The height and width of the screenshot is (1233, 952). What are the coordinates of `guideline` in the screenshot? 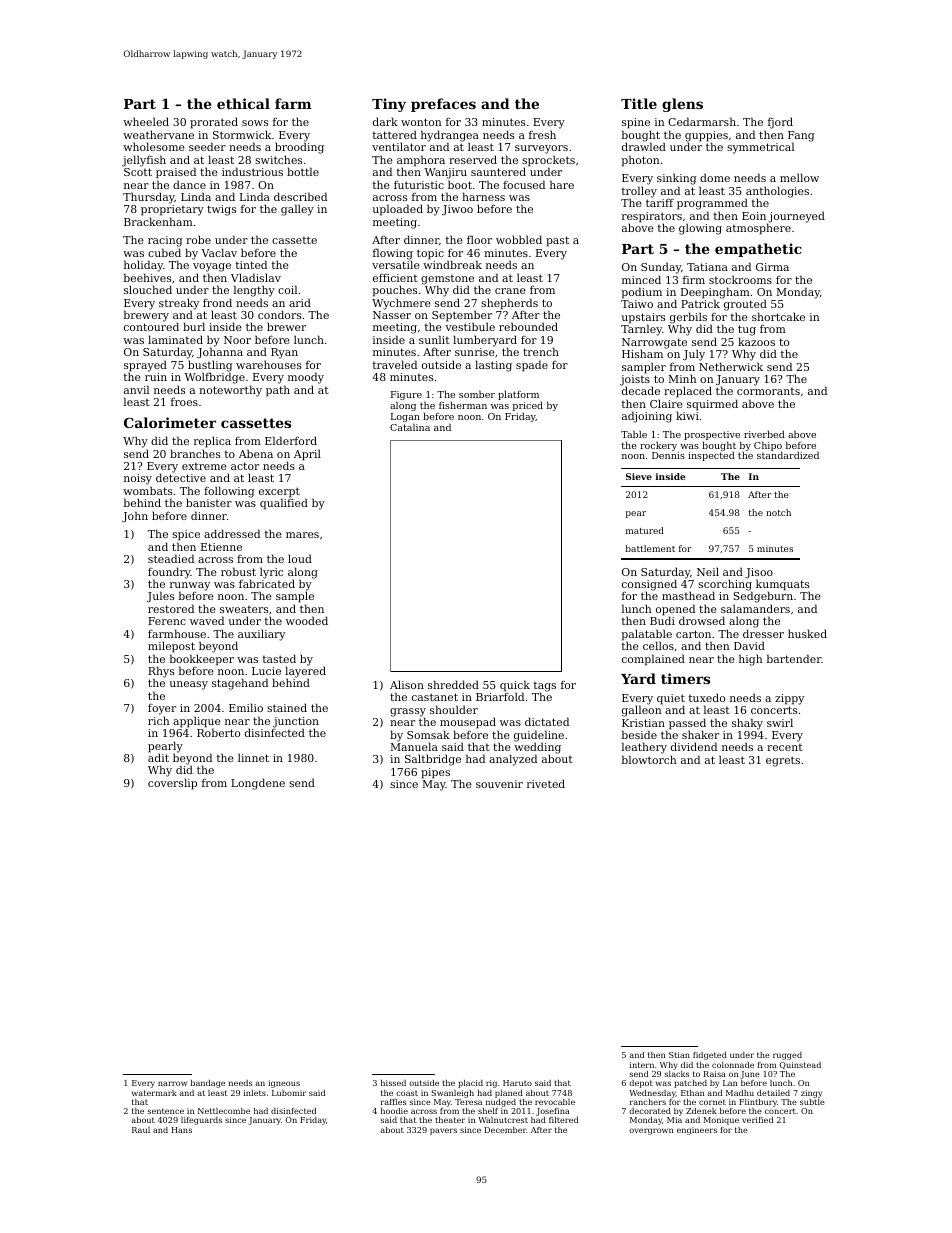 It's located at (539, 736).
